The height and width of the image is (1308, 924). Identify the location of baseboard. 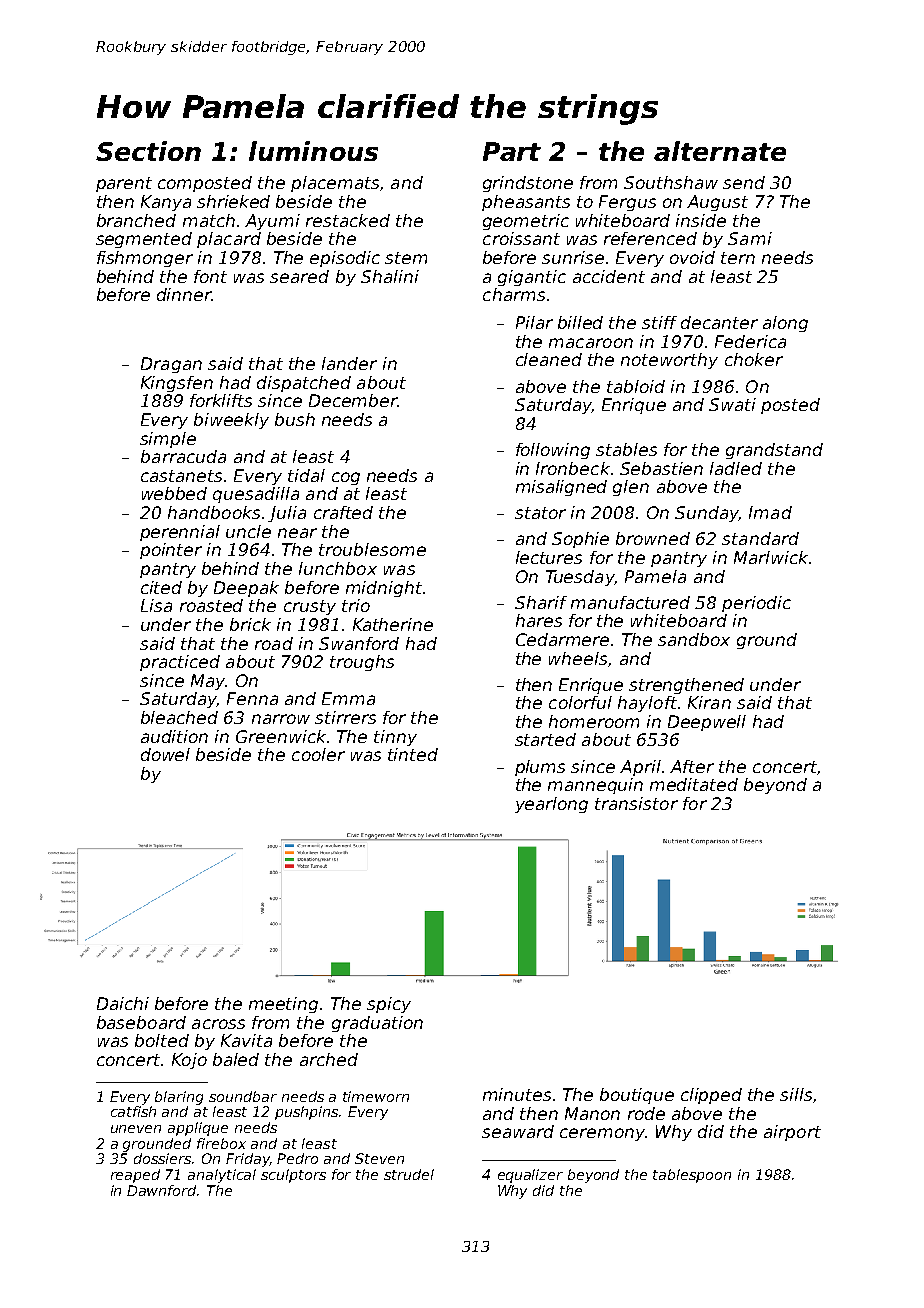
(141, 1022).
